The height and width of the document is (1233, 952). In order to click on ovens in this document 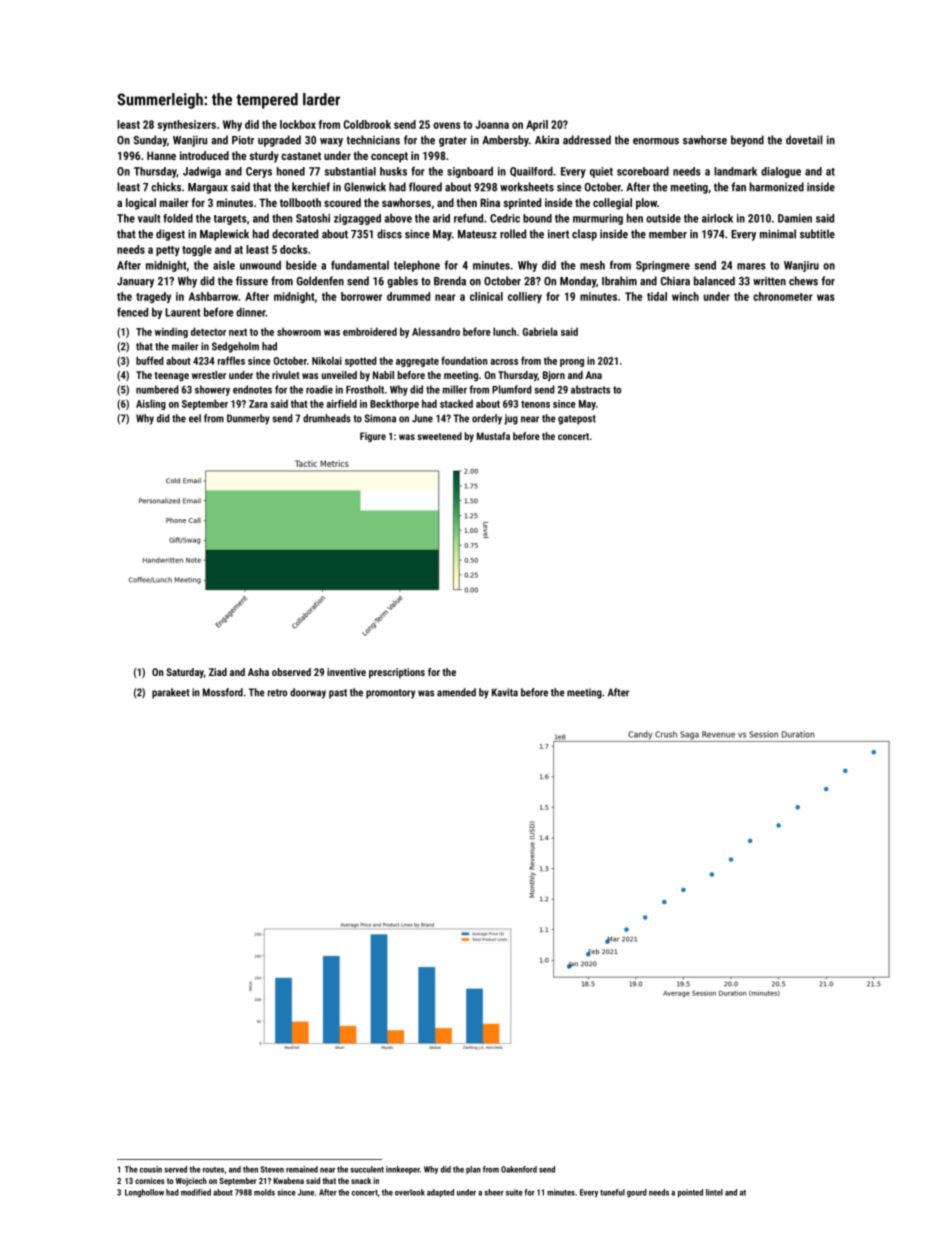, I will do `click(447, 125)`.
